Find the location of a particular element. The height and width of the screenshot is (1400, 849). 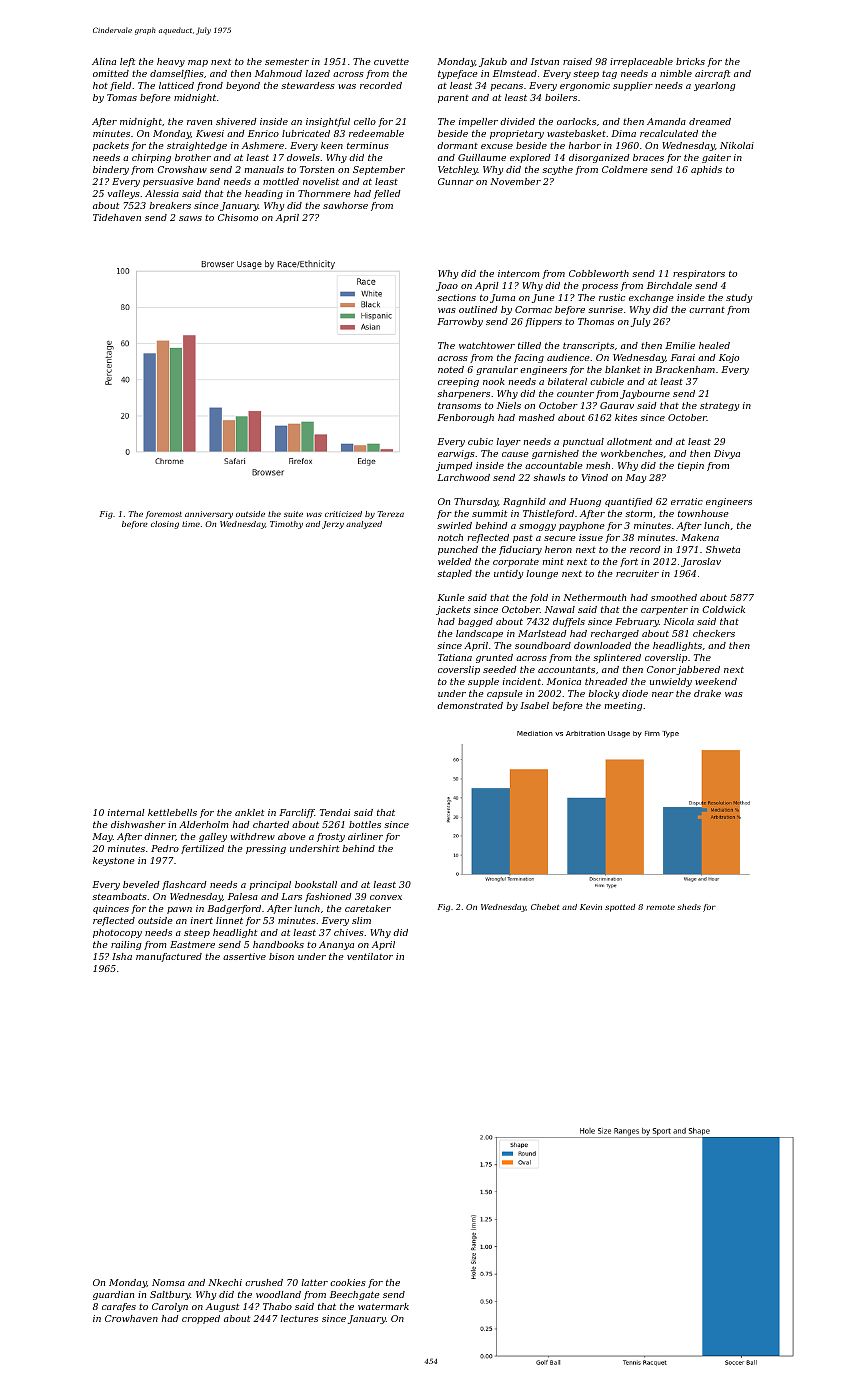

Nomsa is located at coordinates (168, 1282).
